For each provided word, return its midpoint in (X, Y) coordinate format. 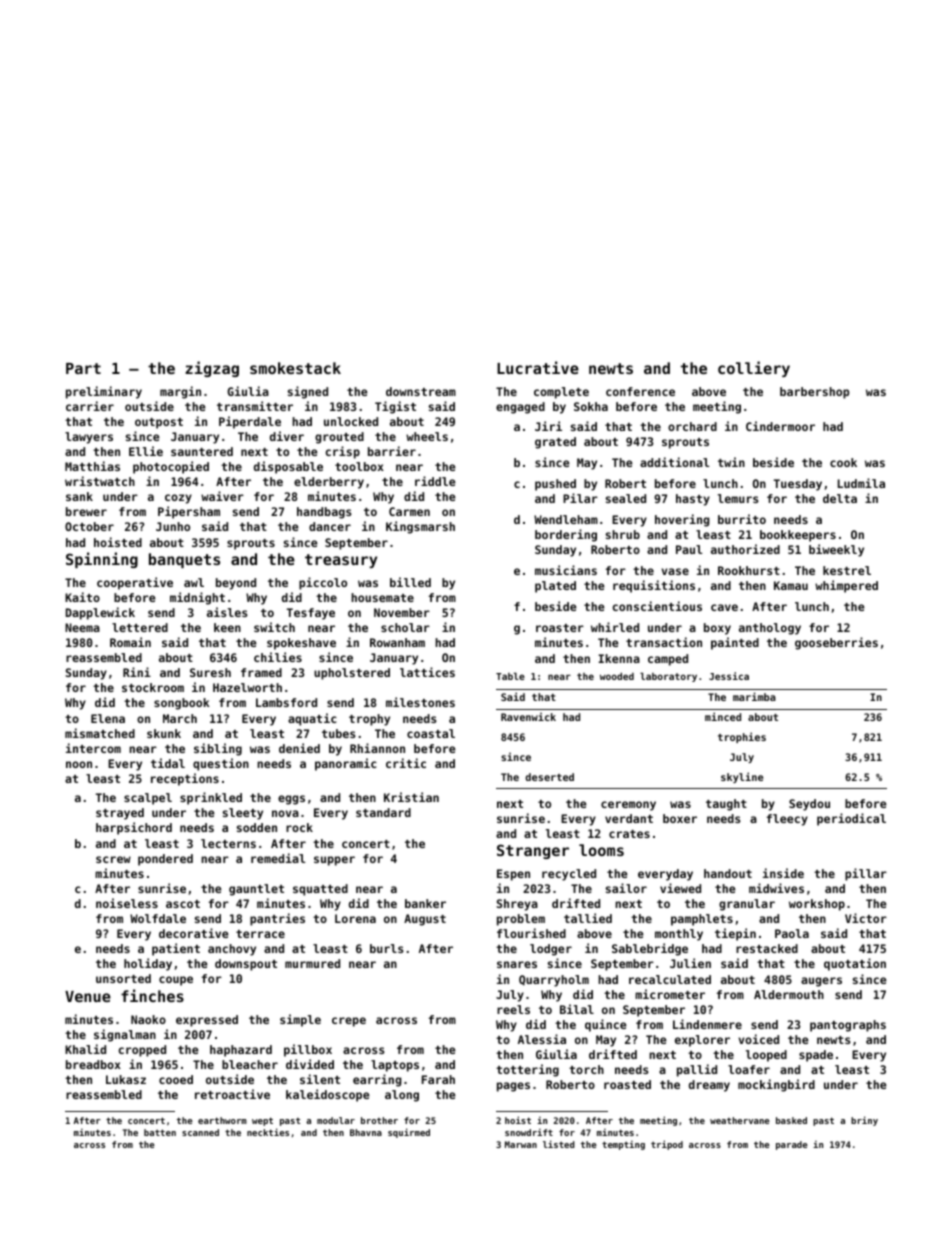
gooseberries (836, 643)
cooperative (135, 583)
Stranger (533, 851)
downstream (421, 391)
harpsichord (134, 828)
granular (747, 905)
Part (83, 368)
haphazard (241, 1051)
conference (640, 391)
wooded (617, 676)
